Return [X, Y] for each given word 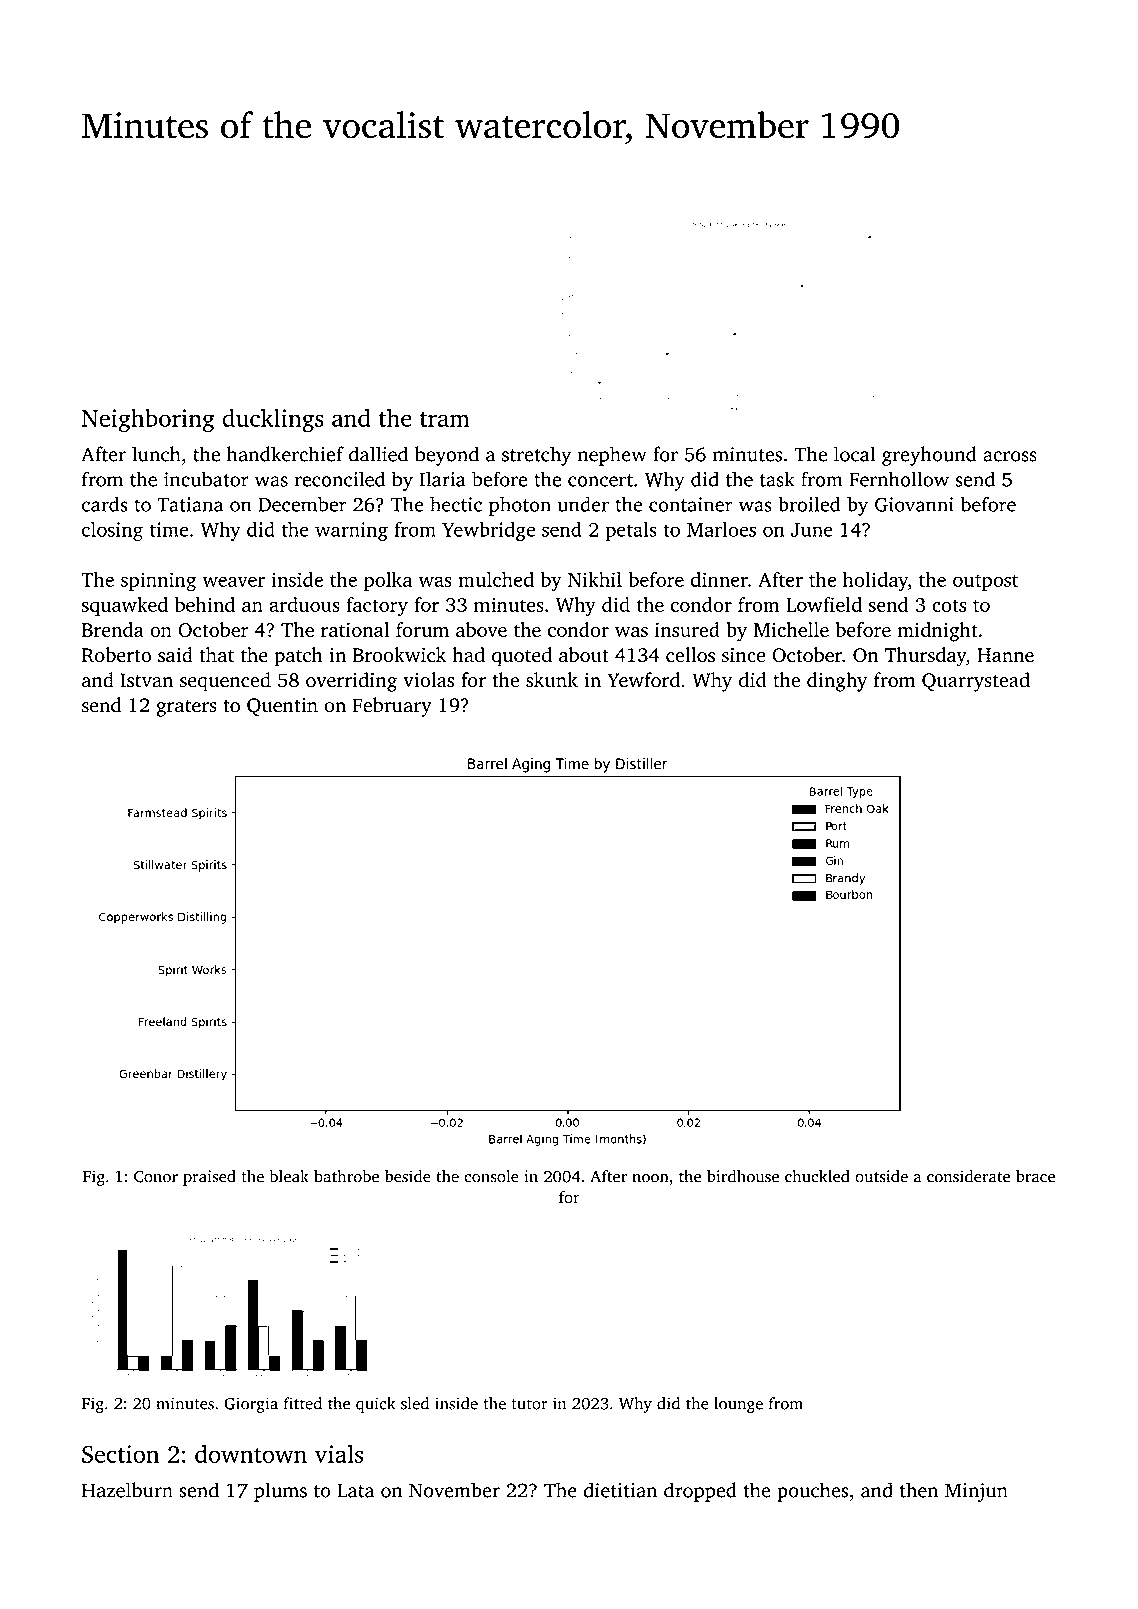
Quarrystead [976, 682]
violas [428, 680]
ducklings [273, 420]
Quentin [282, 707]
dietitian [620, 1490]
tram [445, 419]
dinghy [837, 682]
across [1010, 456]
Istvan [146, 680]
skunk [552, 680]
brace [1035, 1176]
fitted [303, 1403]
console [491, 1176]
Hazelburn [127, 1490]
